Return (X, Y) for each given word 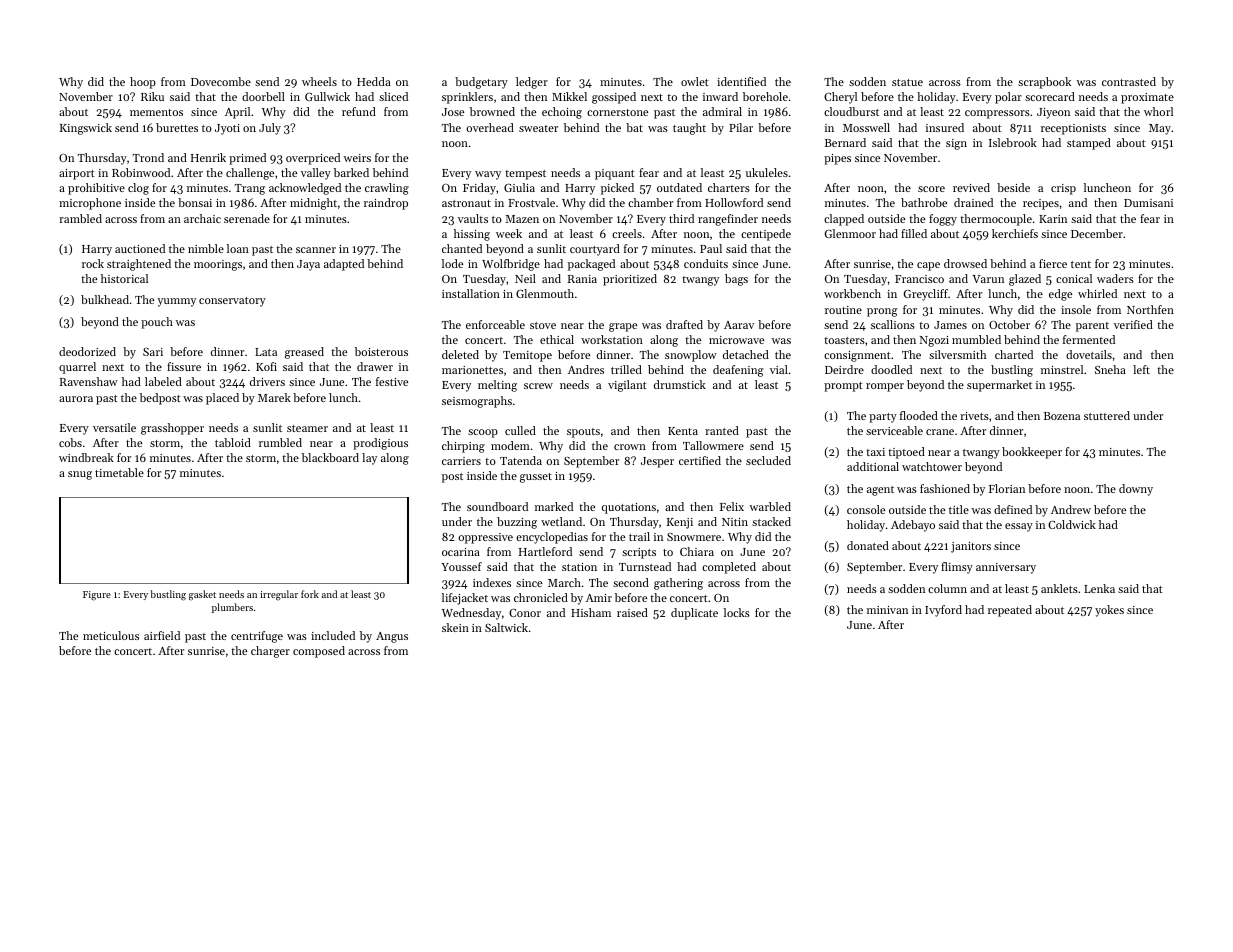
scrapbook (1044, 83)
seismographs (477, 402)
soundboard (497, 506)
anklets (1059, 588)
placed (222, 399)
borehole (765, 96)
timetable (119, 472)
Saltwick (506, 627)
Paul (711, 248)
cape (928, 266)
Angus (392, 637)
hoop (143, 83)
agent (880, 491)
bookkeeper (1032, 453)
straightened (139, 265)
